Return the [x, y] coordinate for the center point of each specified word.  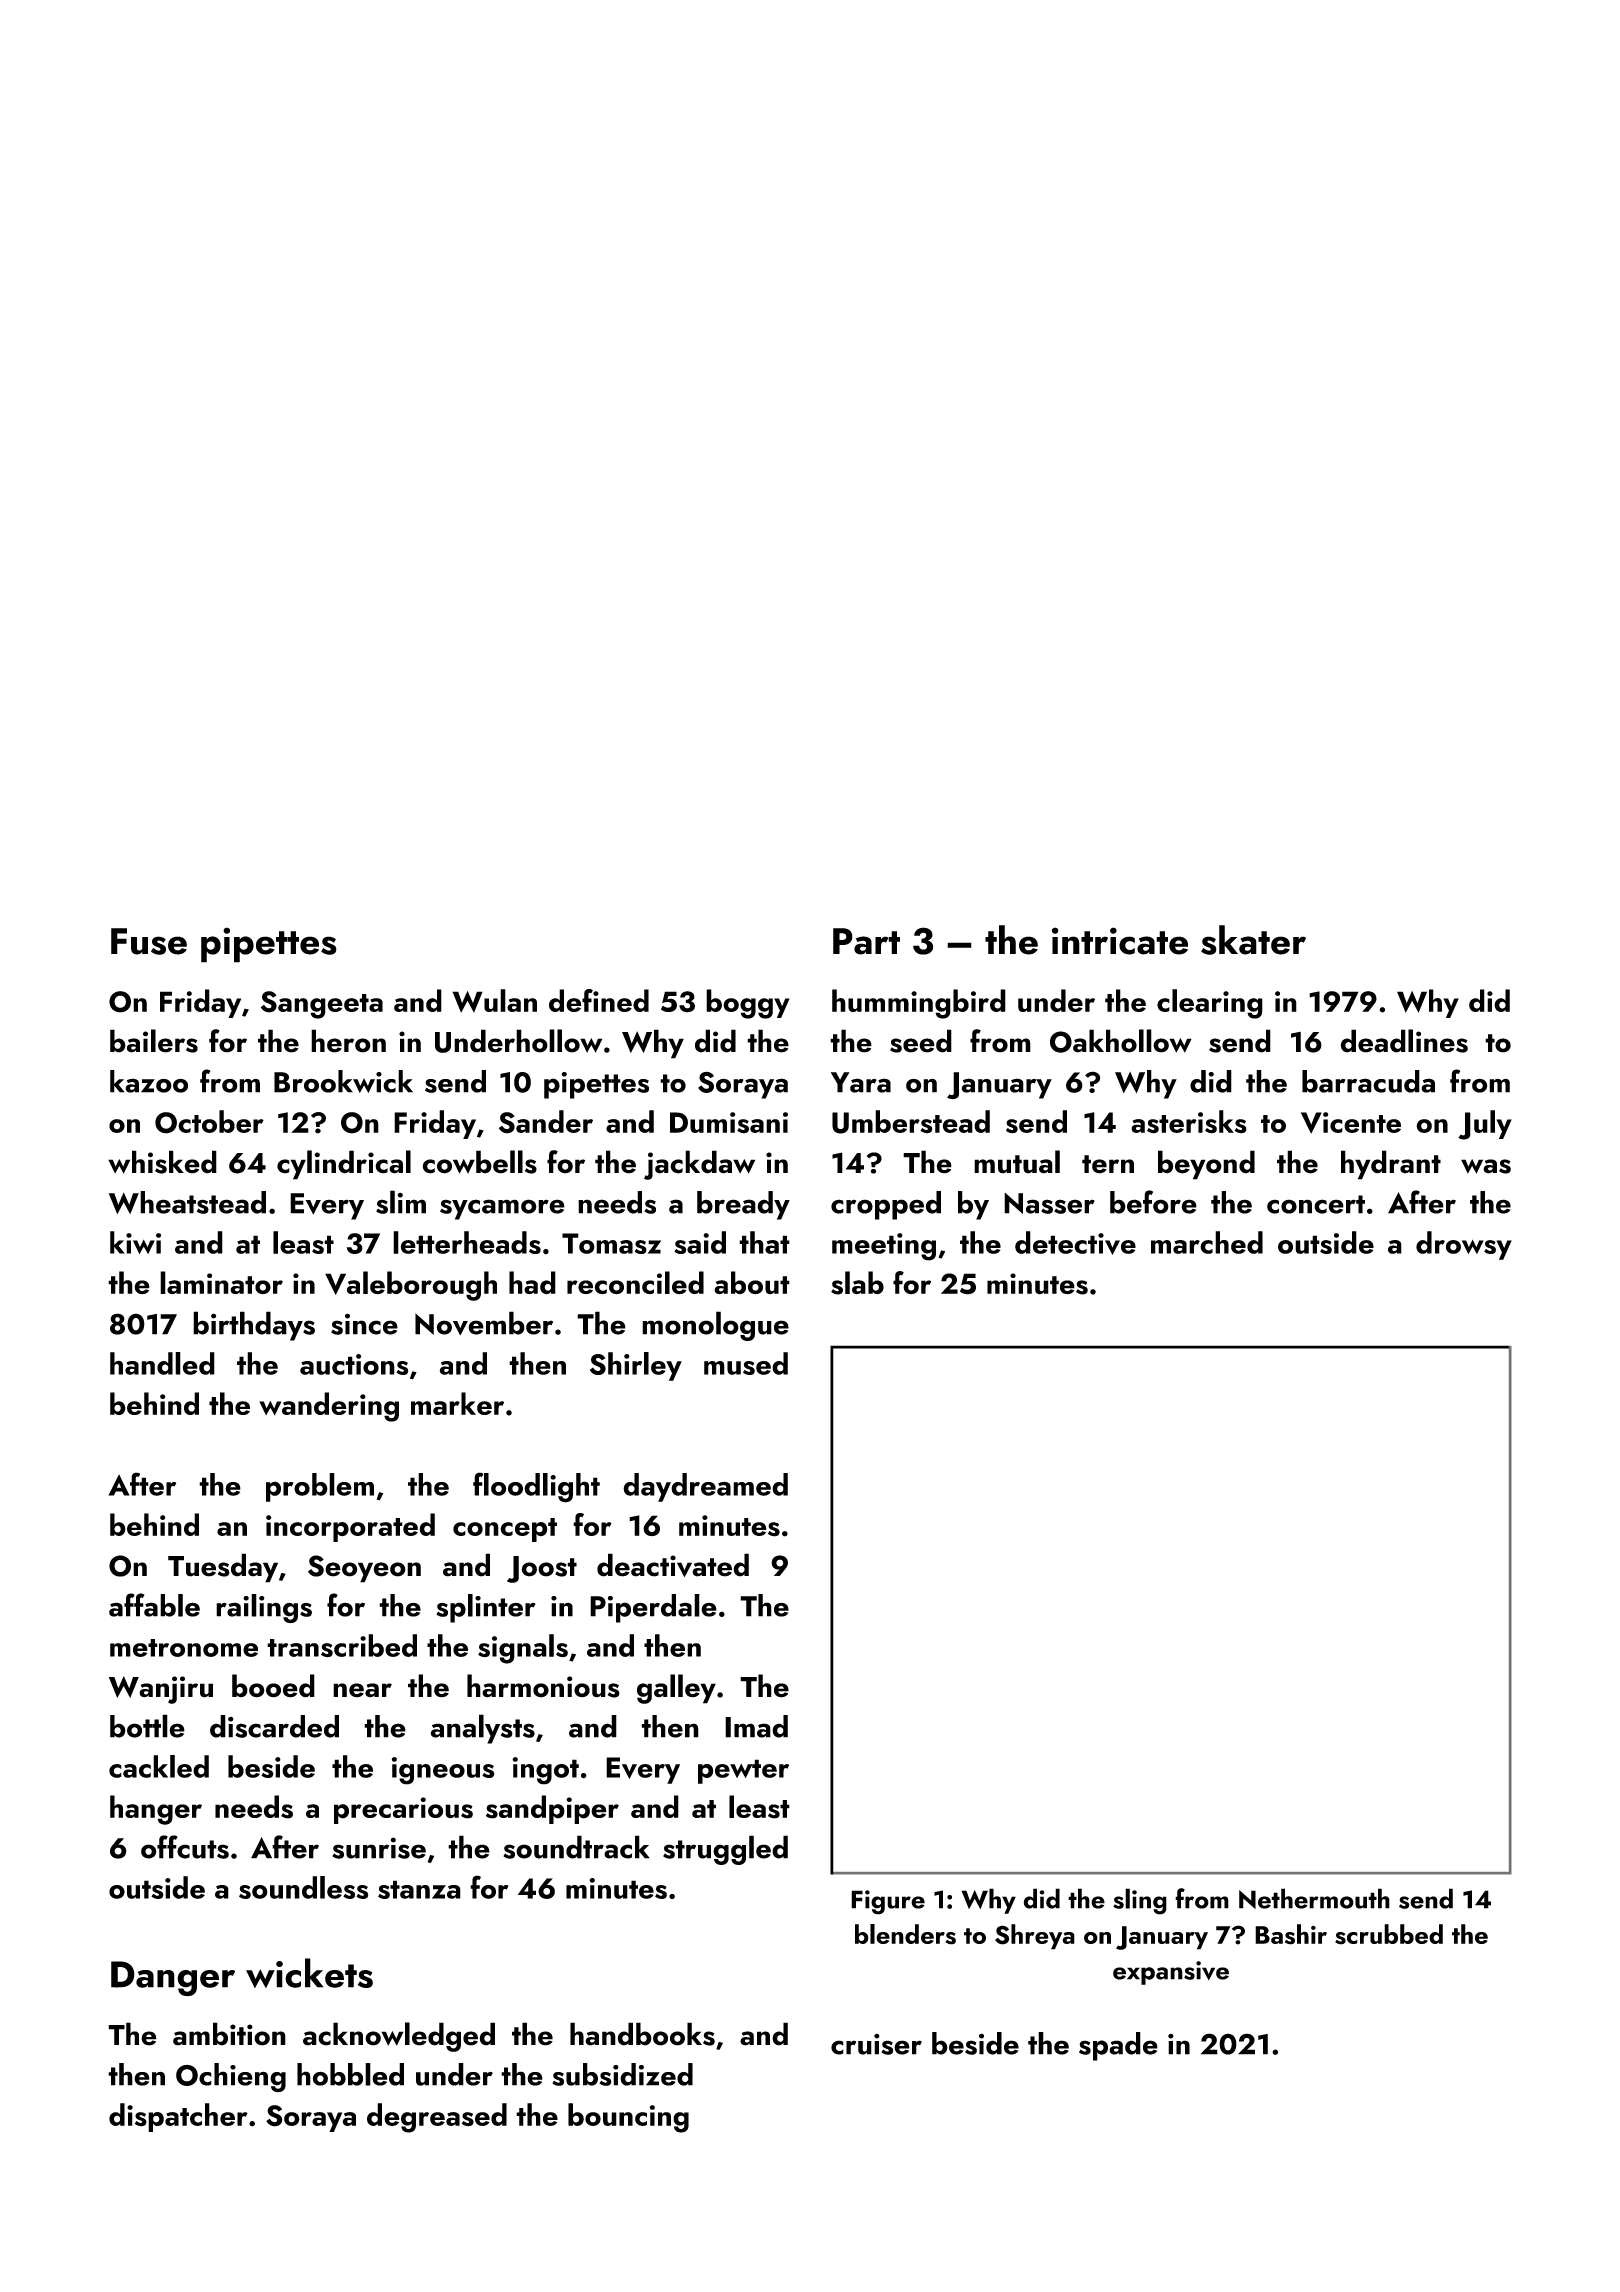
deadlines [1404, 1041]
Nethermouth [1314, 1898]
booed [273, 1686]
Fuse [149, 941]
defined [599, 1000]
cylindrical [344, 1165]
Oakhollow [1121, 1041]
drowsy [1464, 1245]
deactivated [673, 1565]
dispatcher [178, 2117]
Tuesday [223, 1568]
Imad [756, 1726]
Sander [546, 1122]
